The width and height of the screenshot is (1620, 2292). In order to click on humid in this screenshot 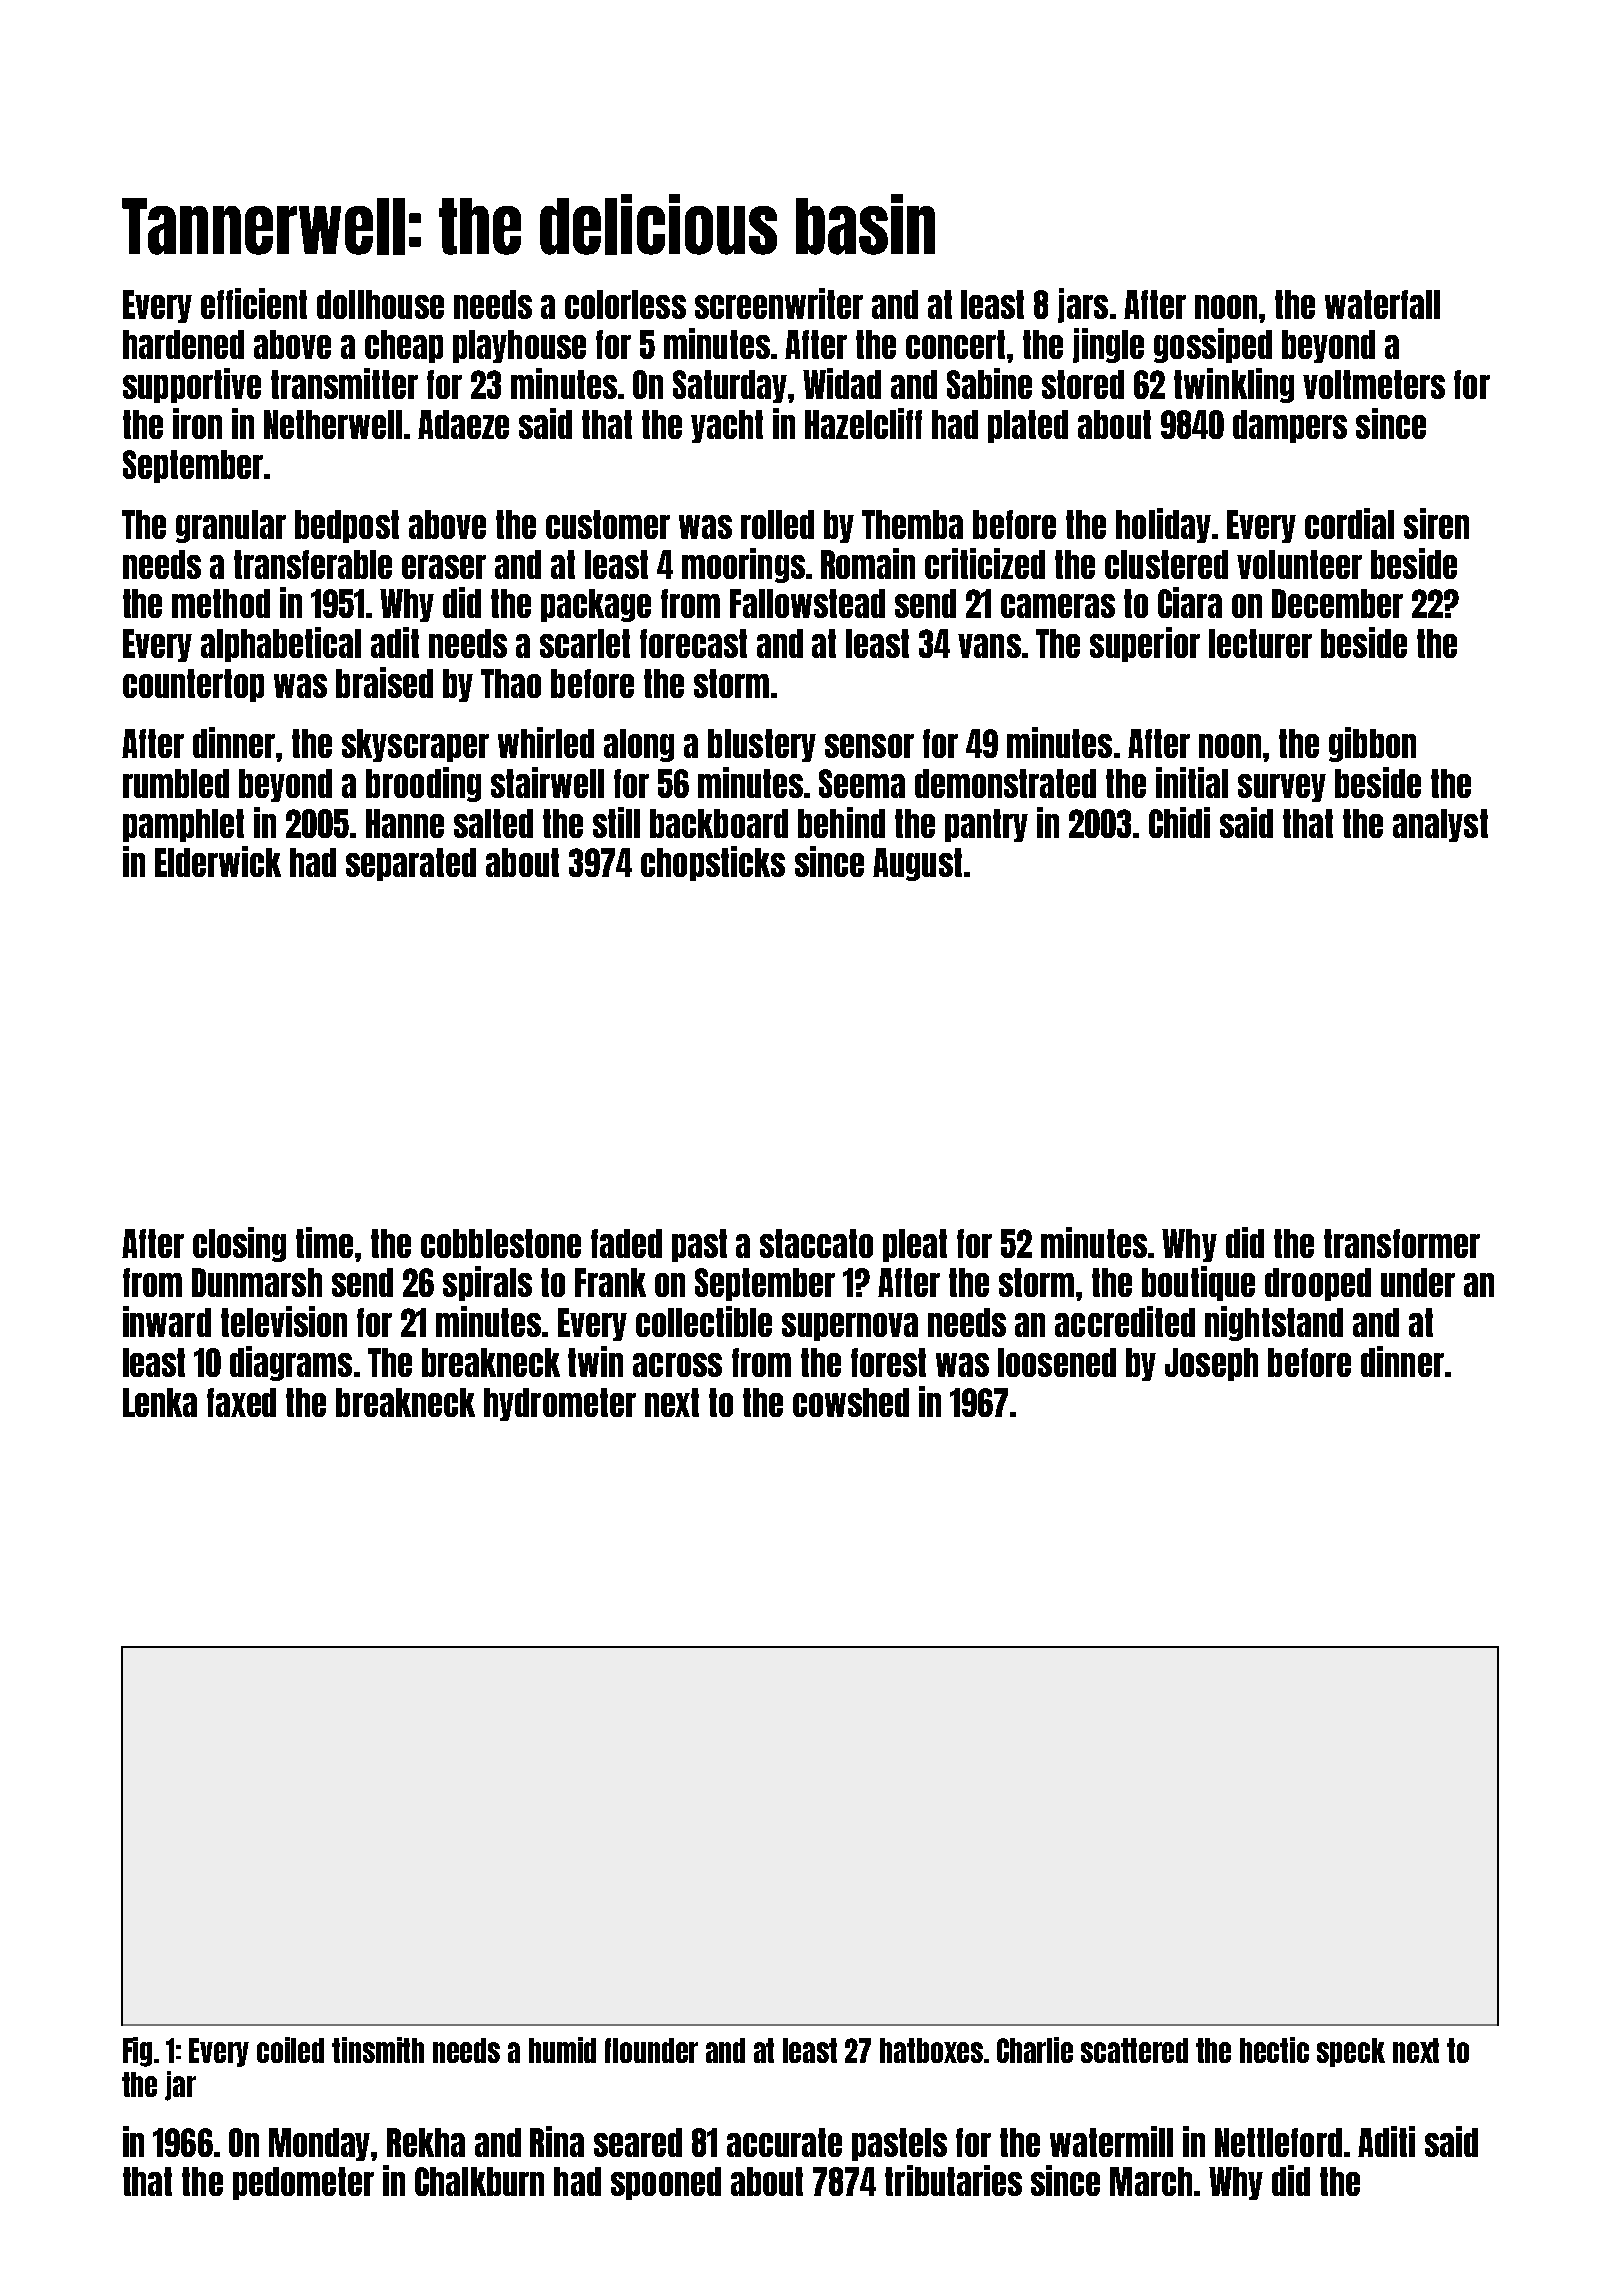, I will do `click(562, 2050)`.
